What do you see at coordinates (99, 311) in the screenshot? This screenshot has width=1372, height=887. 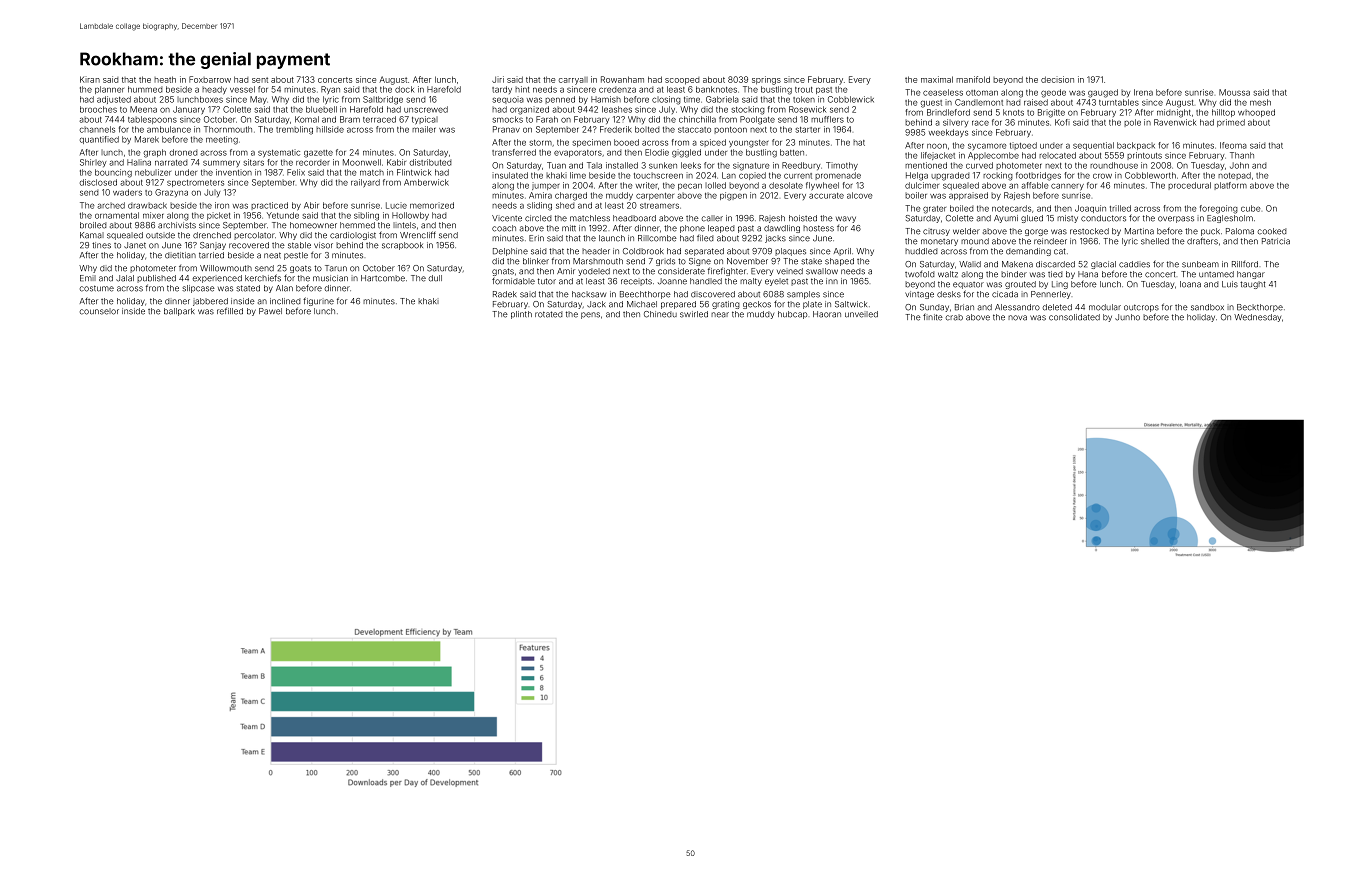 I see `counselor` at bounding box center [99, 311].
